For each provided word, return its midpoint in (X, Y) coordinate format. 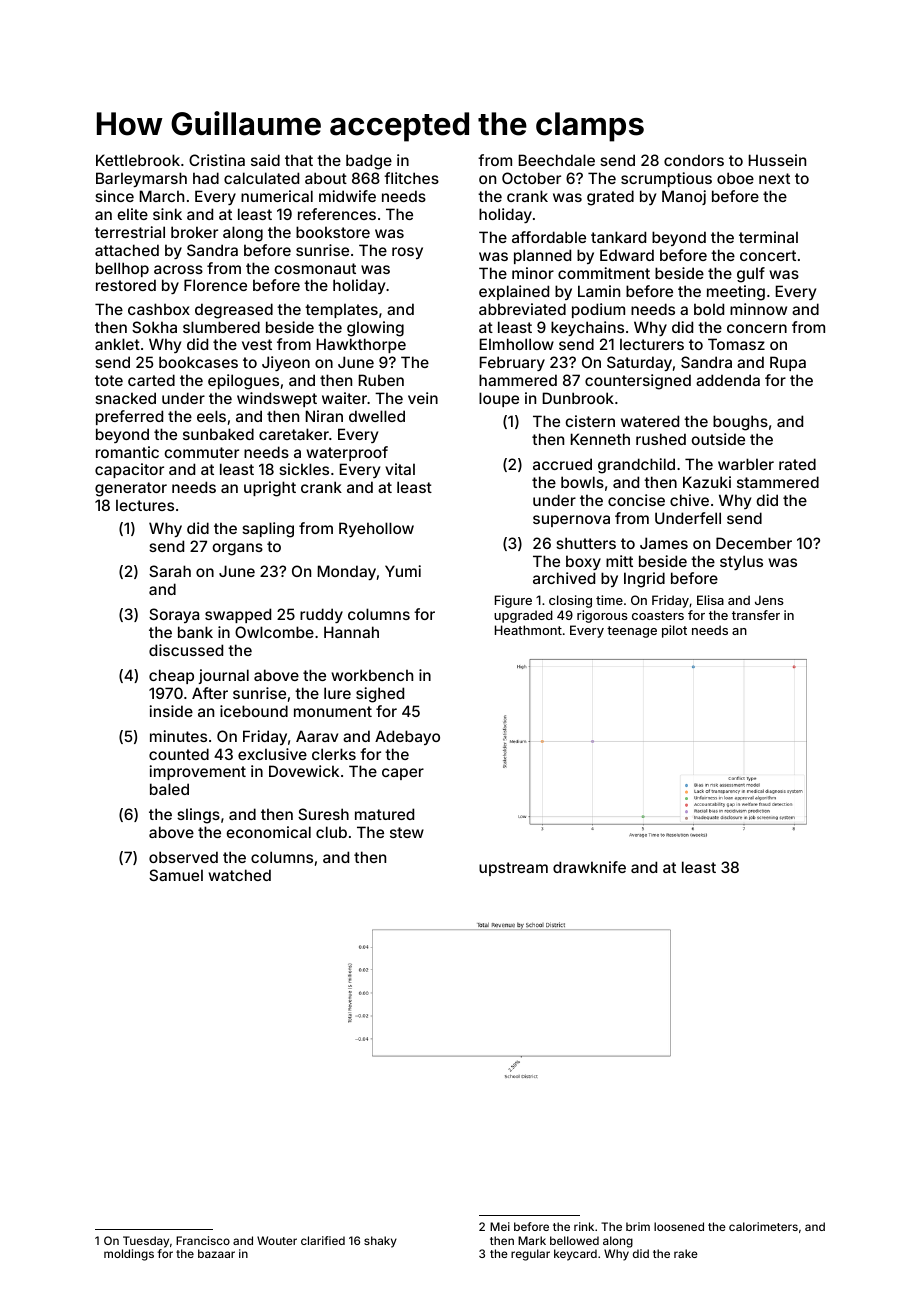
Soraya (174, 615)
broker (194, 232)
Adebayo (407, 737)
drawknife (589, 867)
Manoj (684, 197)
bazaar (216, 1253)
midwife (347, 196)
